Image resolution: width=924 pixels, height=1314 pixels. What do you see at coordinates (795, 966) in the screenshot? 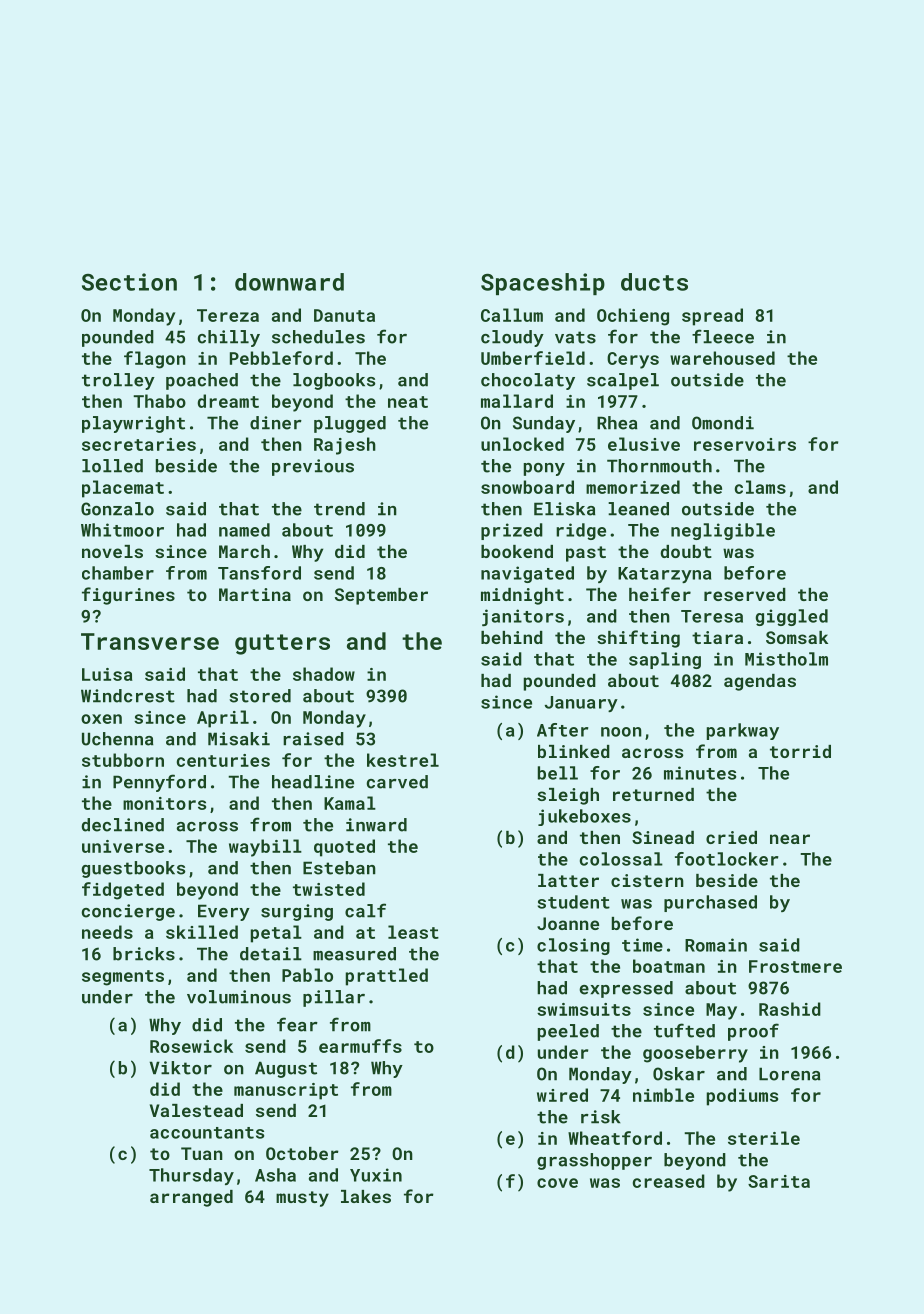
I see `Frostmere` at bounding box center [795, 966].
